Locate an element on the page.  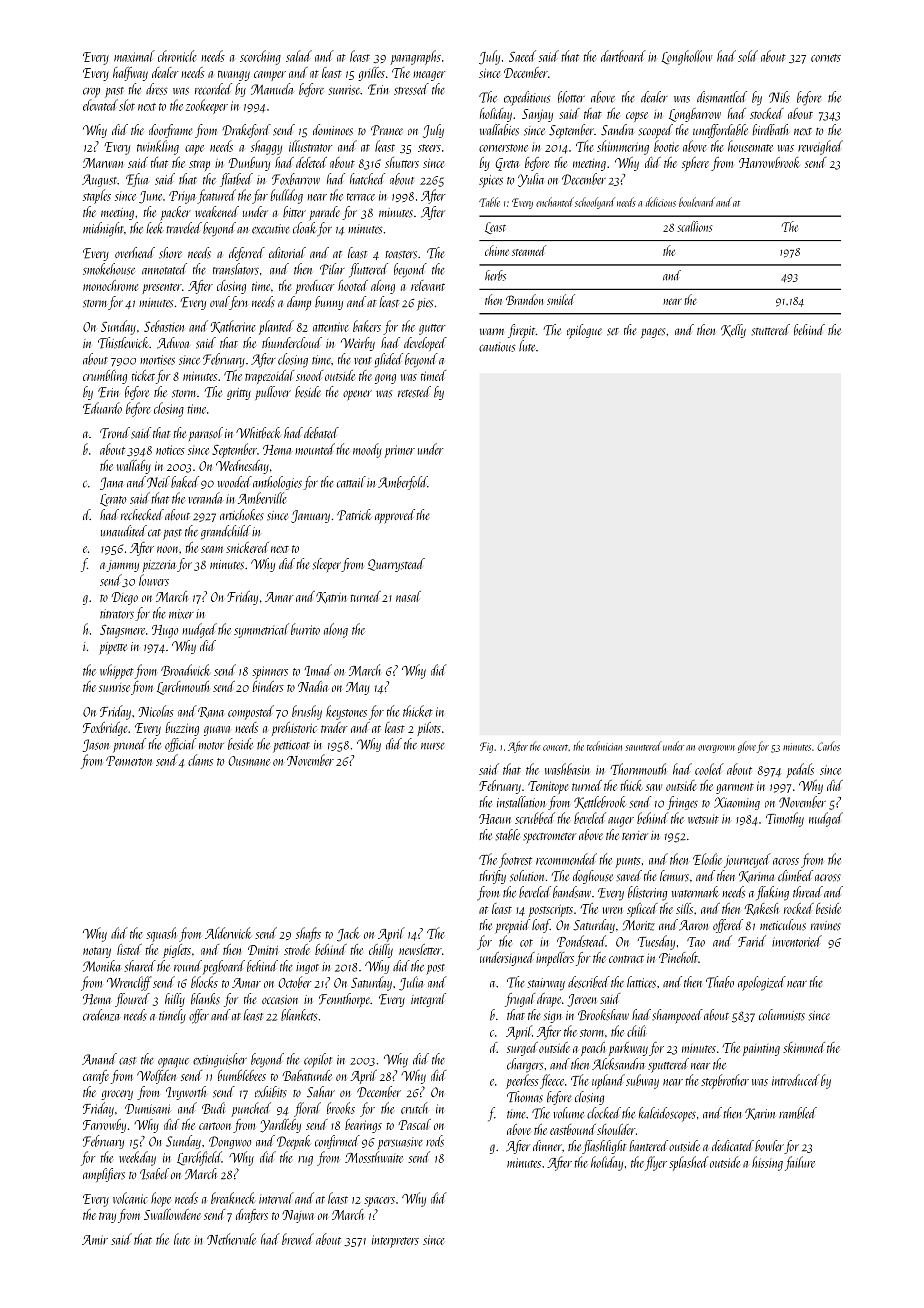
Lerato is located at coordinates (113, 500).
